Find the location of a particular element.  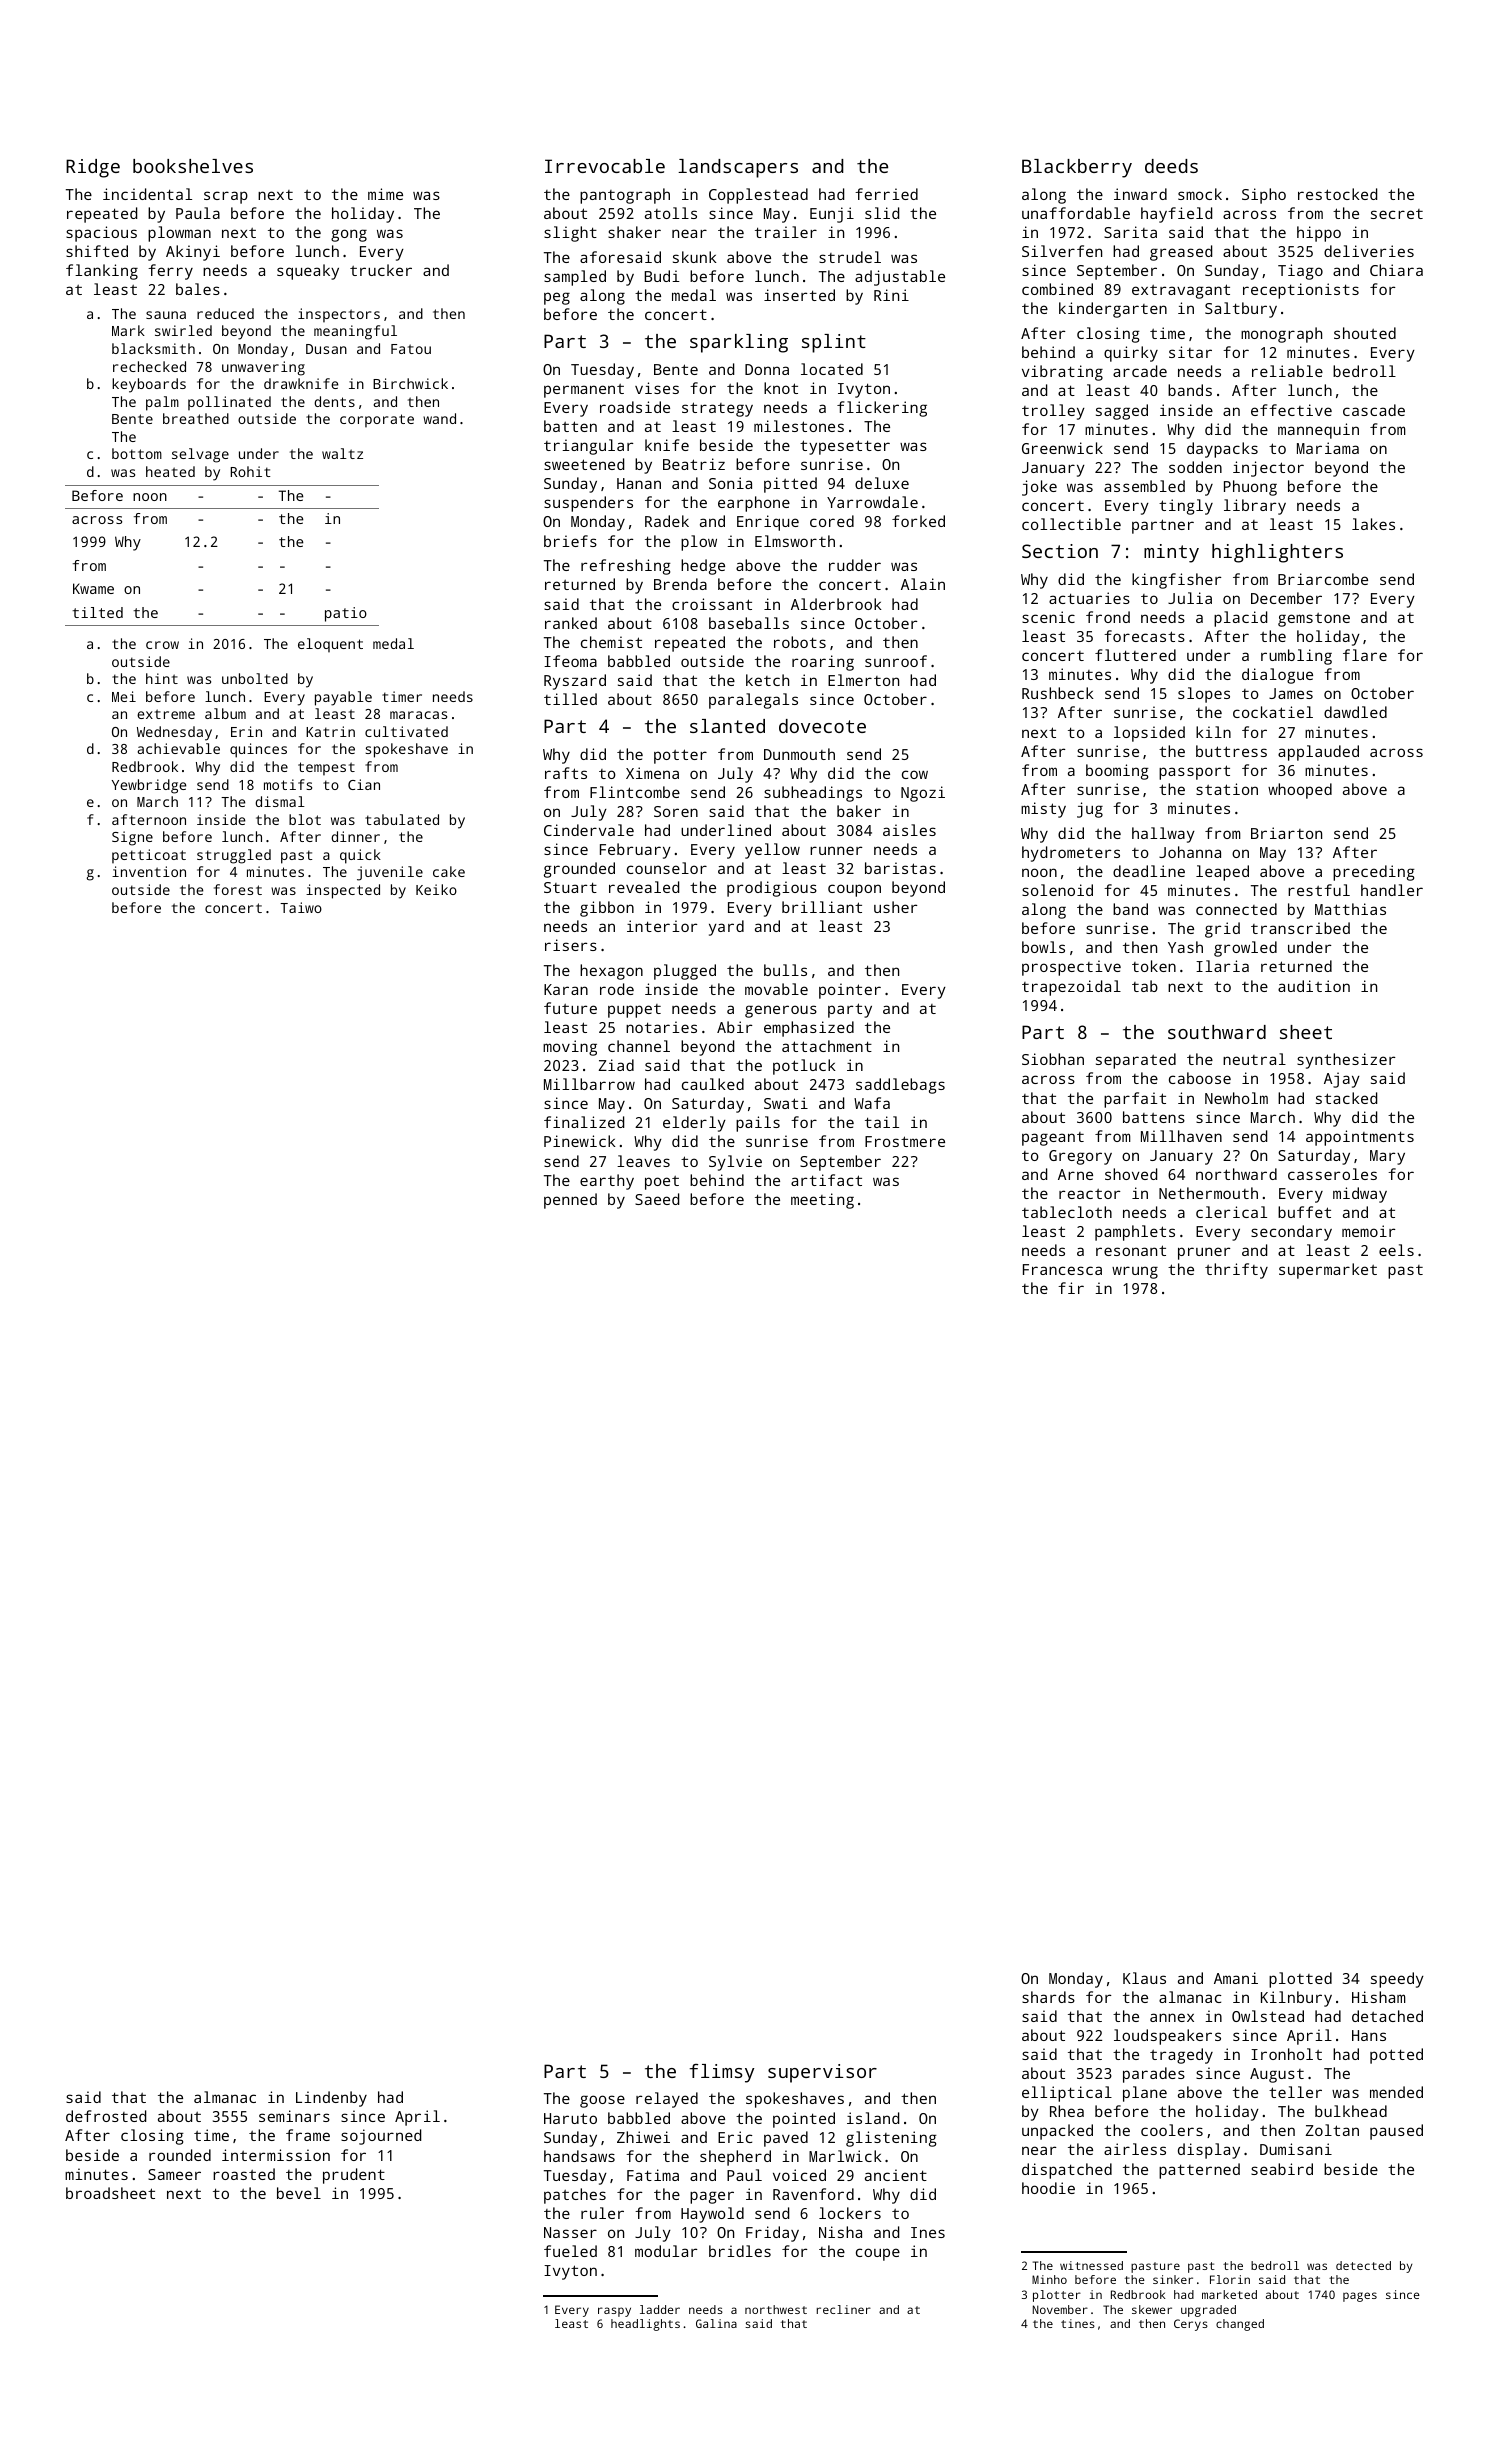

separated is located at coordinates (1136, 1061).
